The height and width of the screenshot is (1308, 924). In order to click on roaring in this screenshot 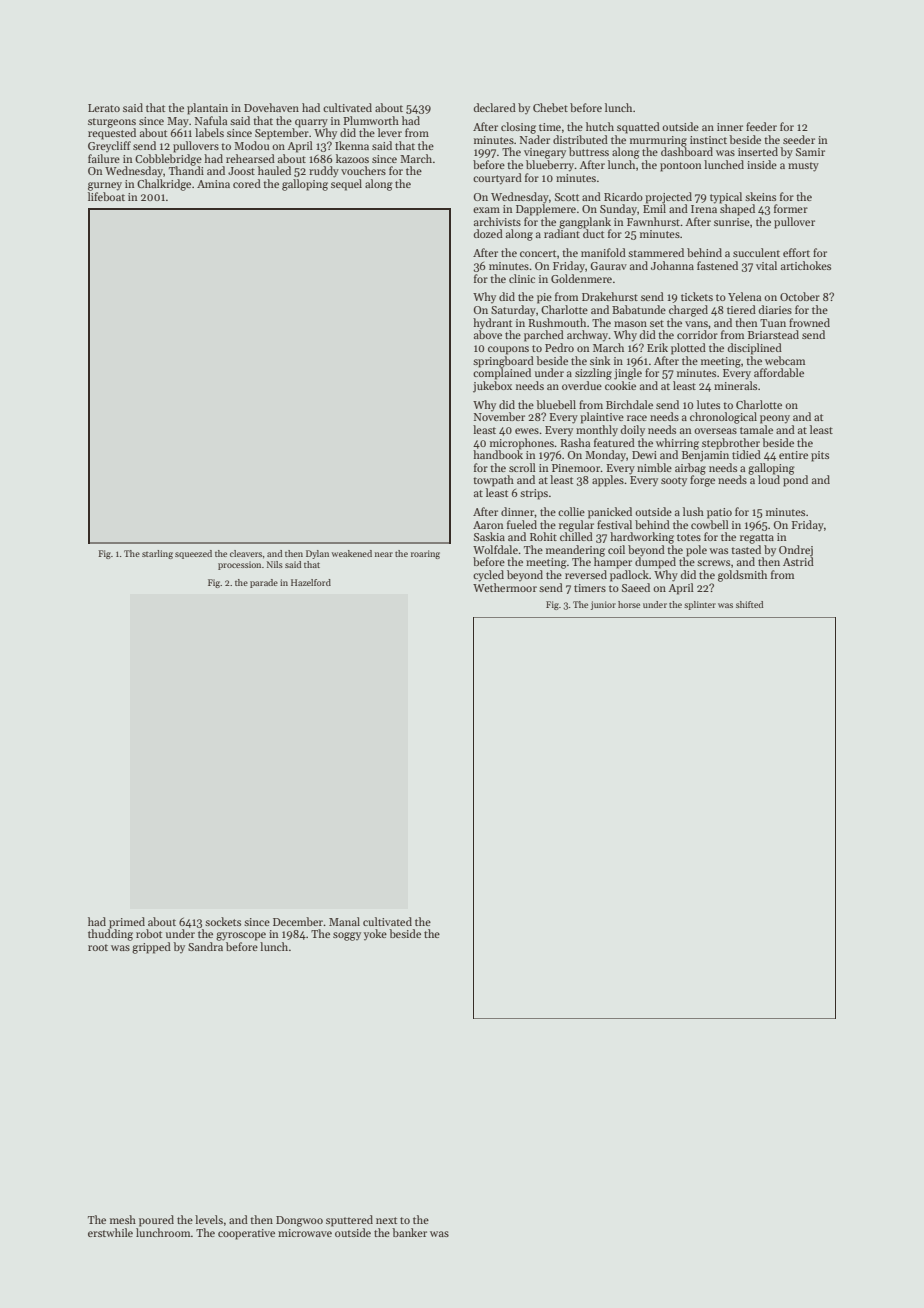, I will do `click(425, 554)`.
